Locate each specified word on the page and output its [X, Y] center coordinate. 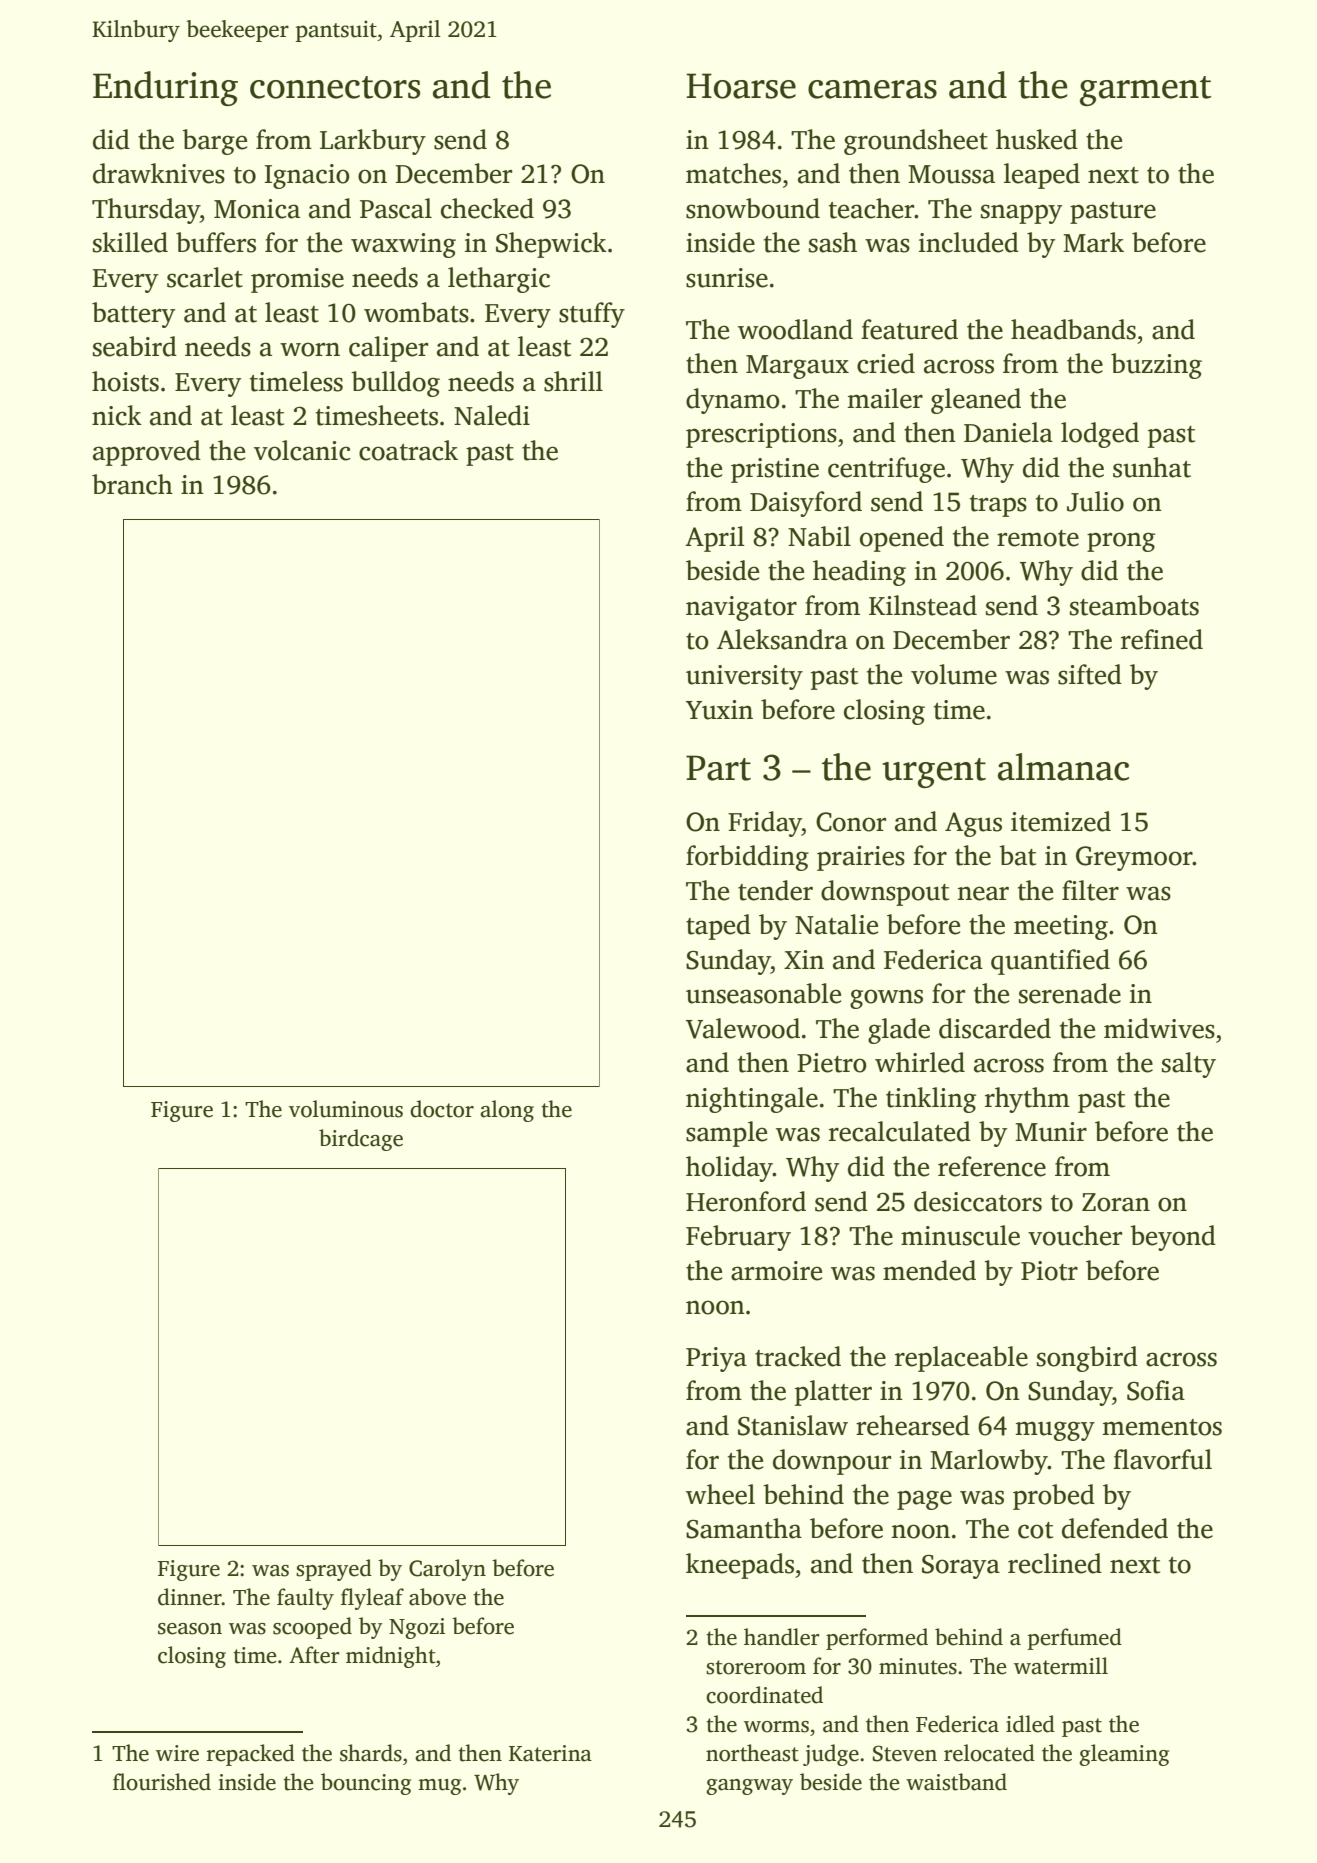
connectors [335, 87]
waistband [956, 1782]
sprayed [334, 1570]
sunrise [727, 278]
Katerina [550, 1753]
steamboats [1134, 605]
